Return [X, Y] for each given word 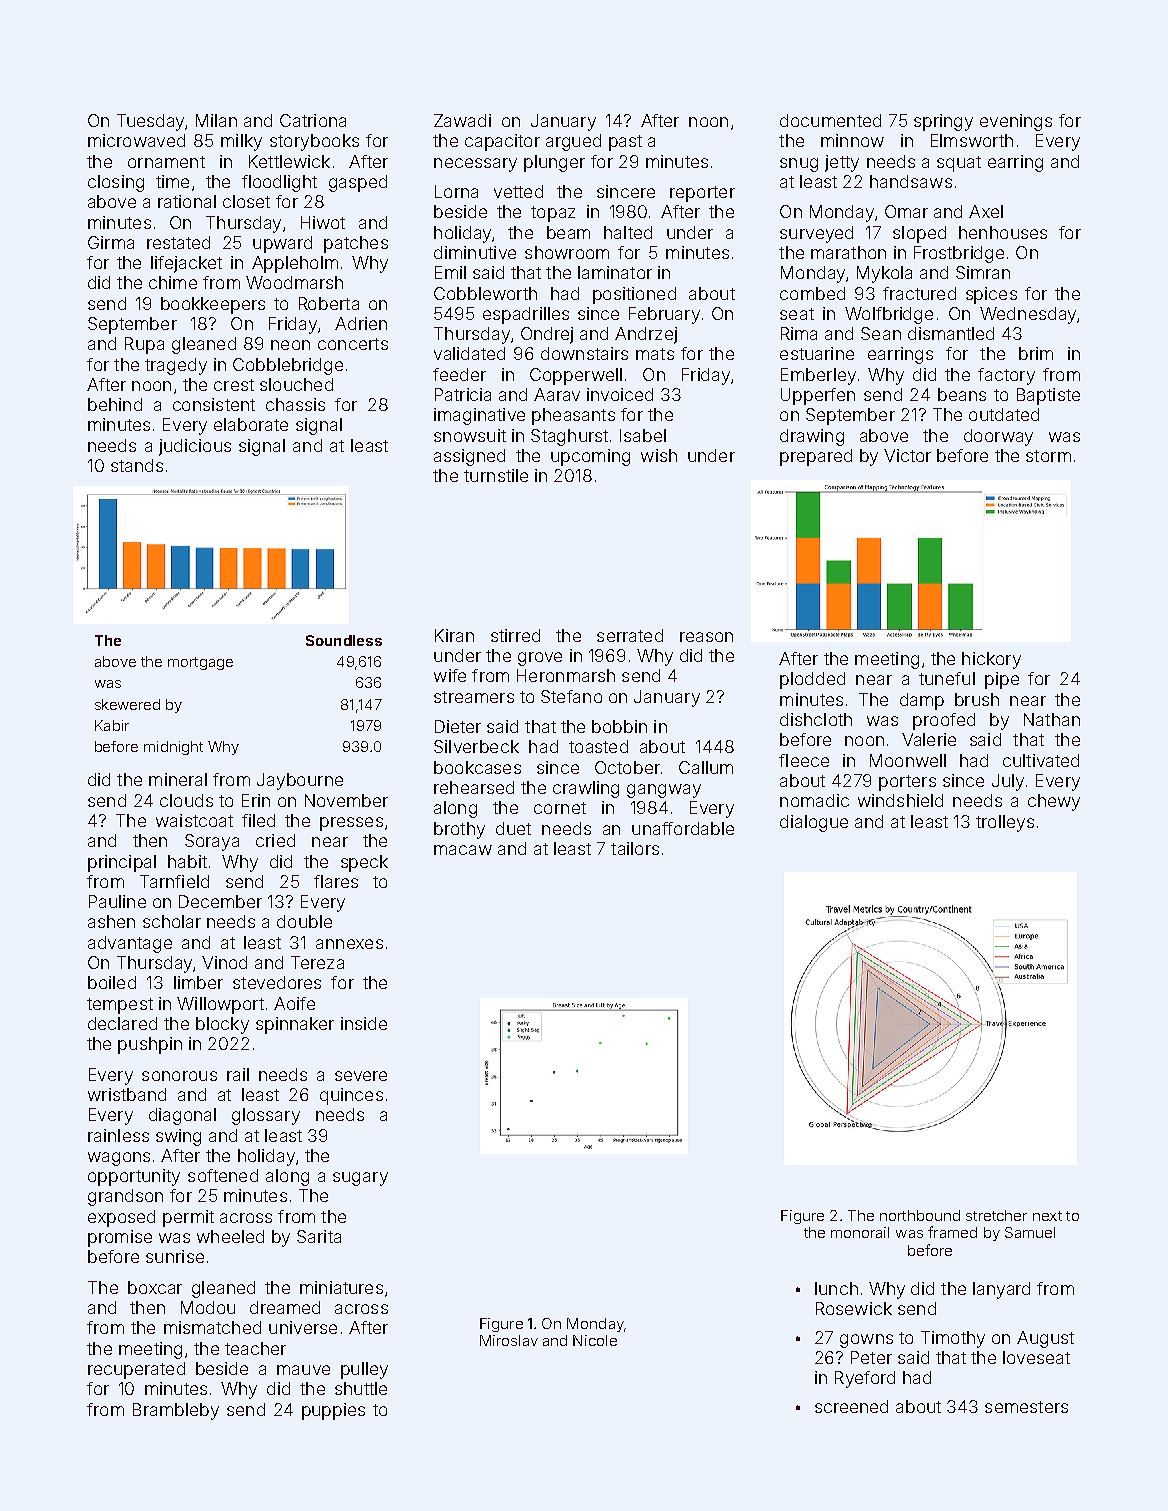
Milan [216, 120]
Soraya [212, 842]
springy [943, 122]
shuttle [361, 1388]
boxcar [155, 1287]
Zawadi [462, 120]
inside [364, 1023]
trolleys [1005, 823]
